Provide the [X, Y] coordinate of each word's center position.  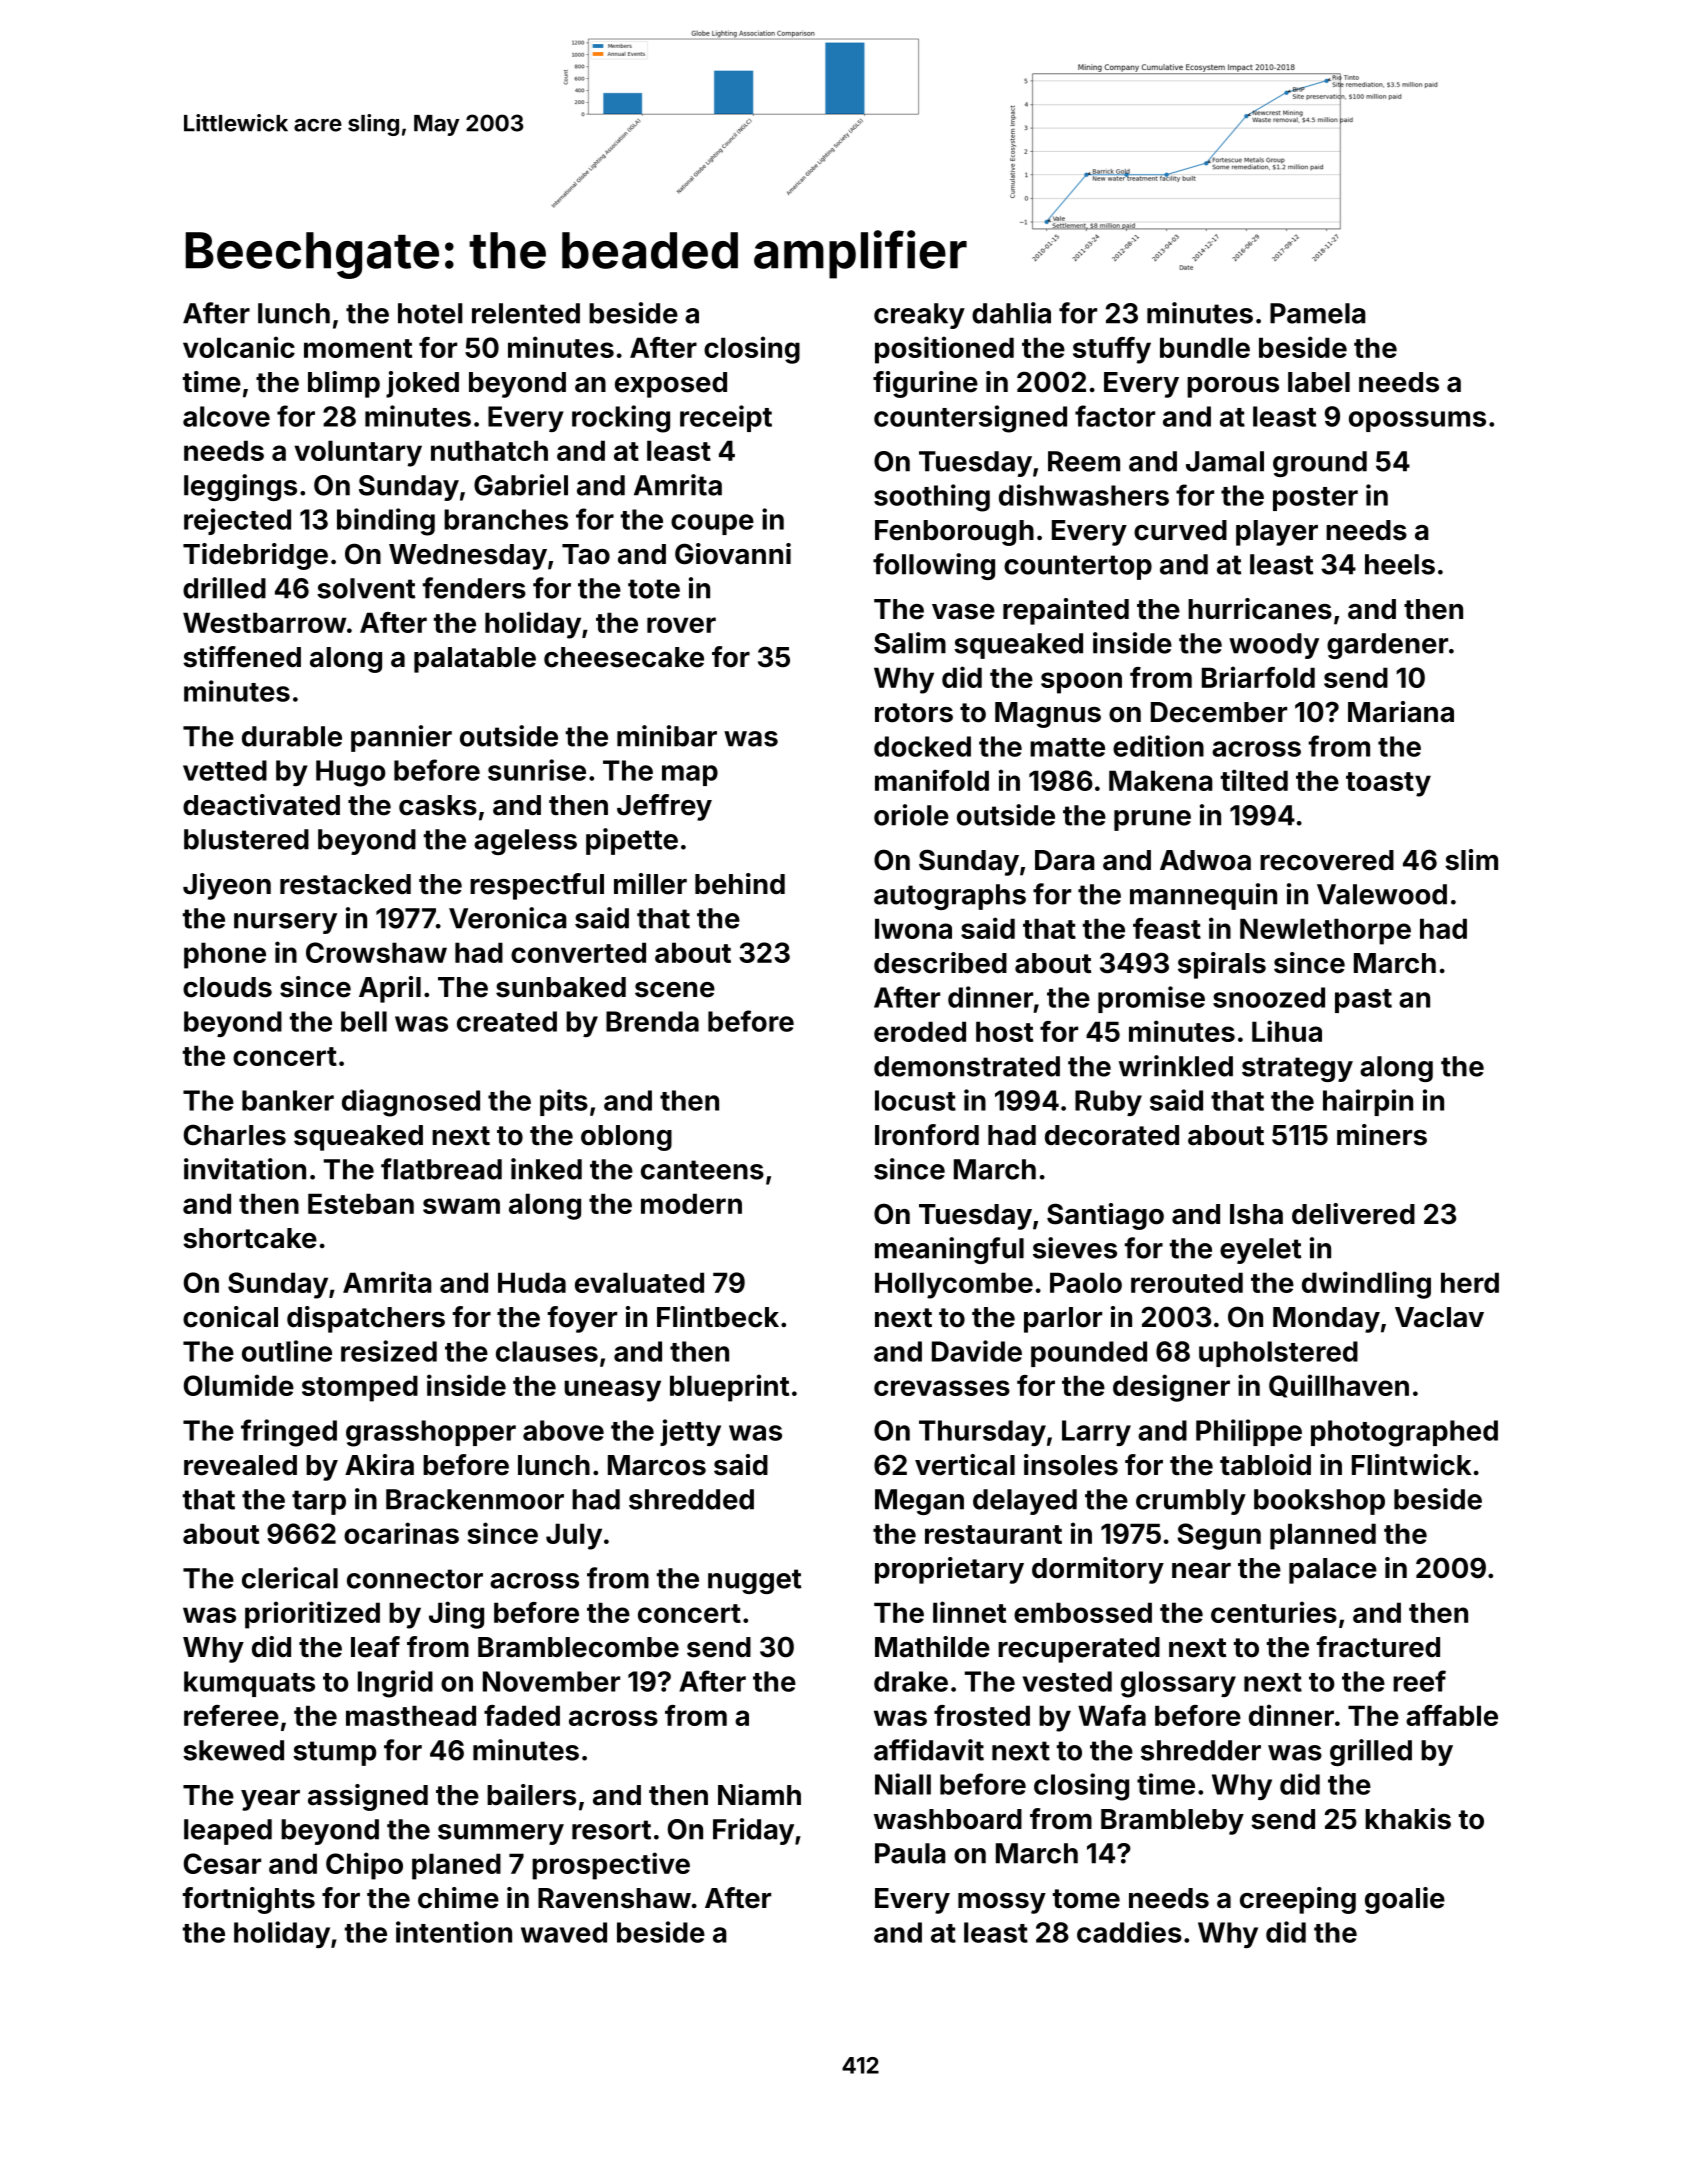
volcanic [239, 347]
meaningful [949, 1250]
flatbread [441, 1169]
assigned [368, 1797]
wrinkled [1176, 1066]
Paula [910, 1853]
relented [526, 313]
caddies [1129, 1932]
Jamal [1225, 461]
